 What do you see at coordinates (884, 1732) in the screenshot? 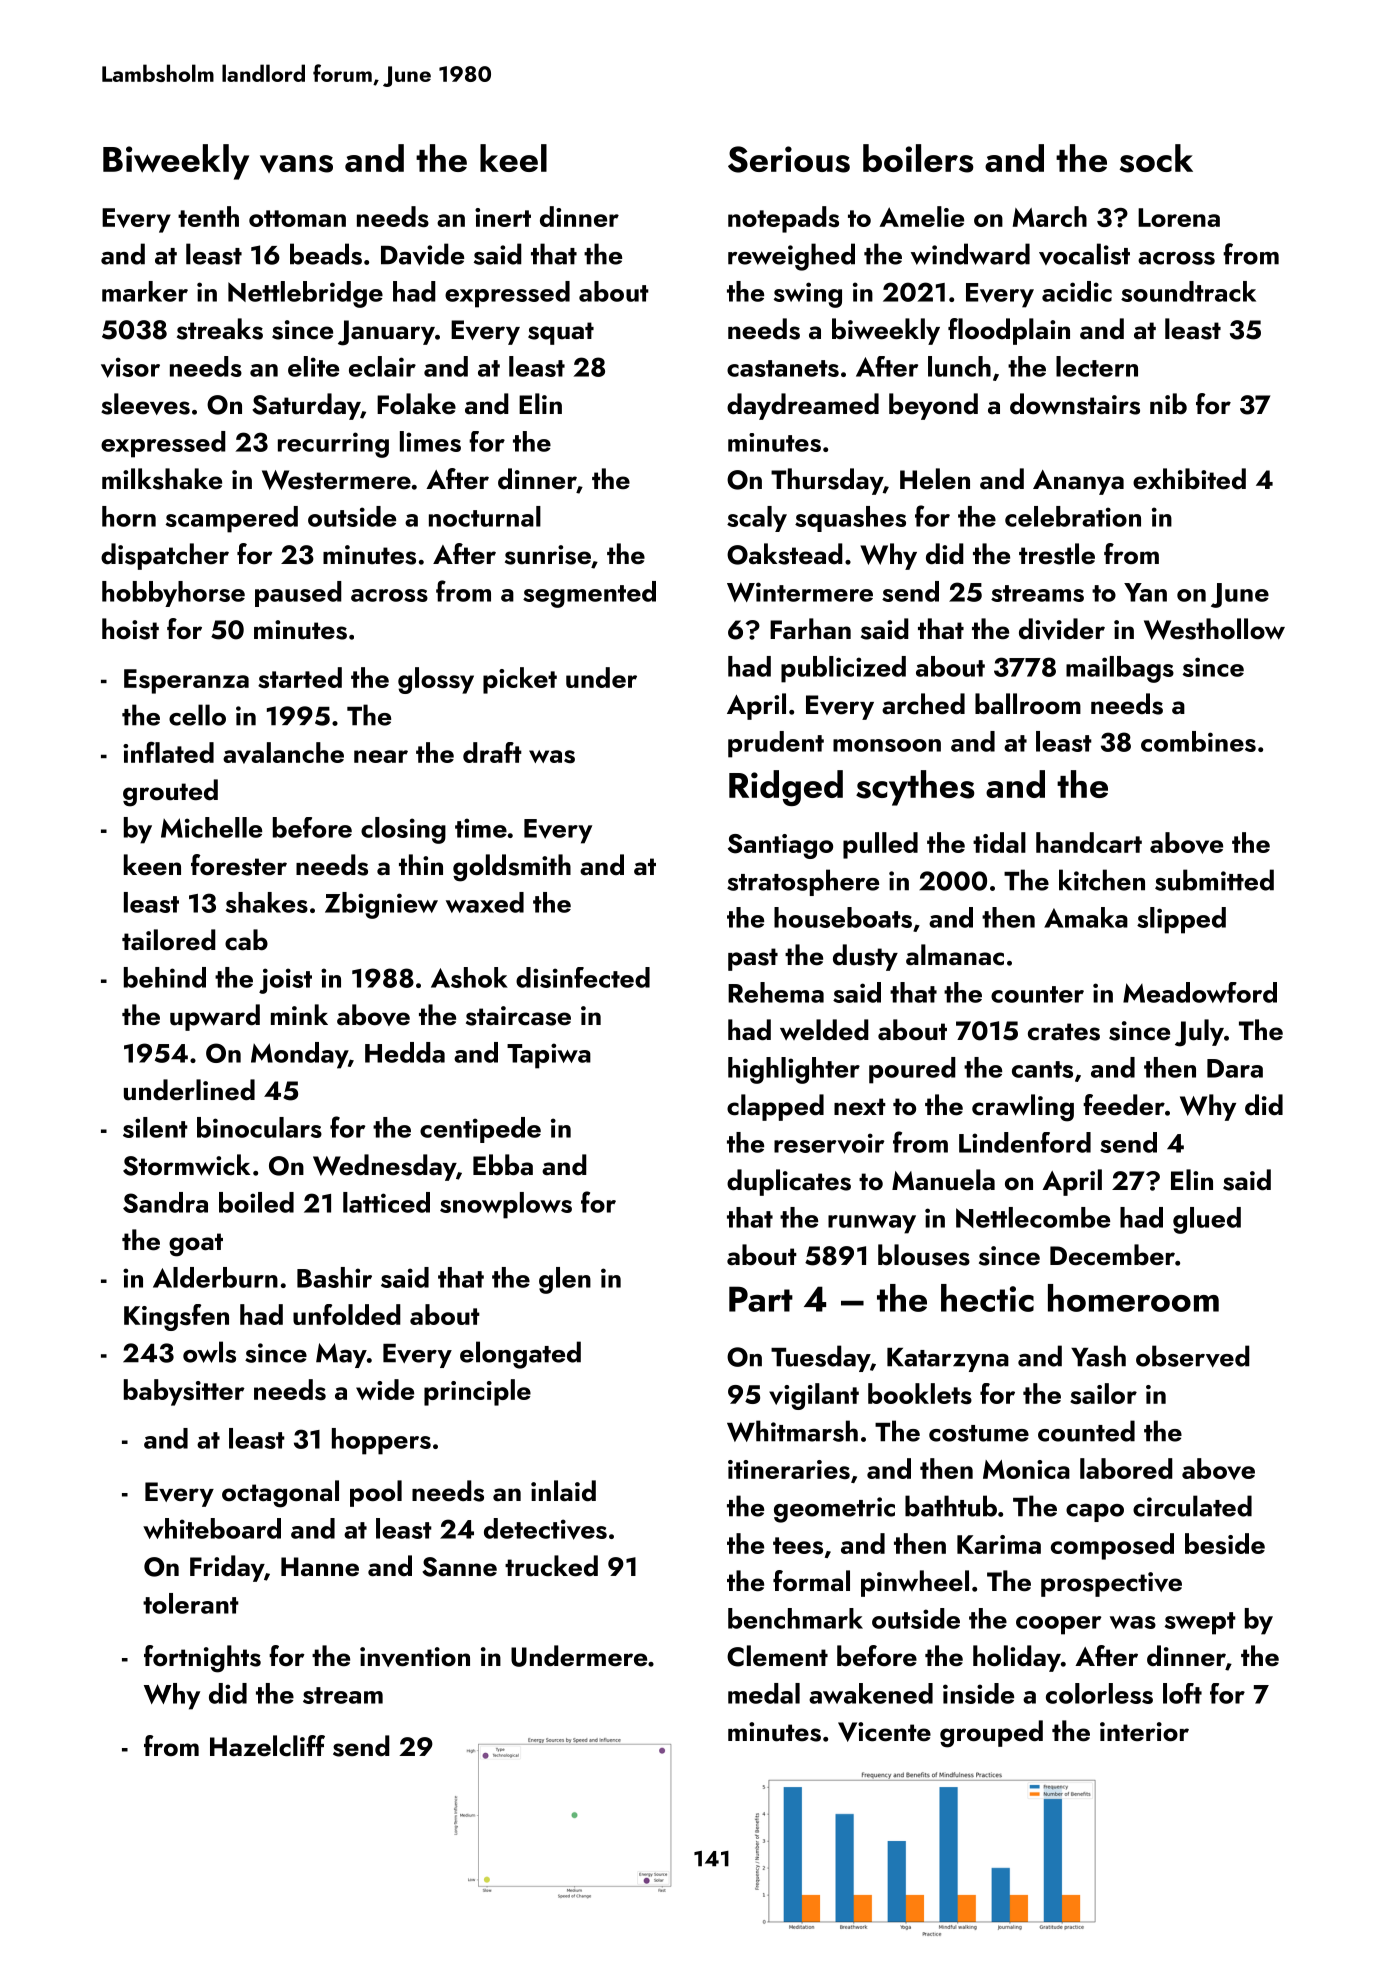
I see `Vicente` at bounding box center [884, 1732].
